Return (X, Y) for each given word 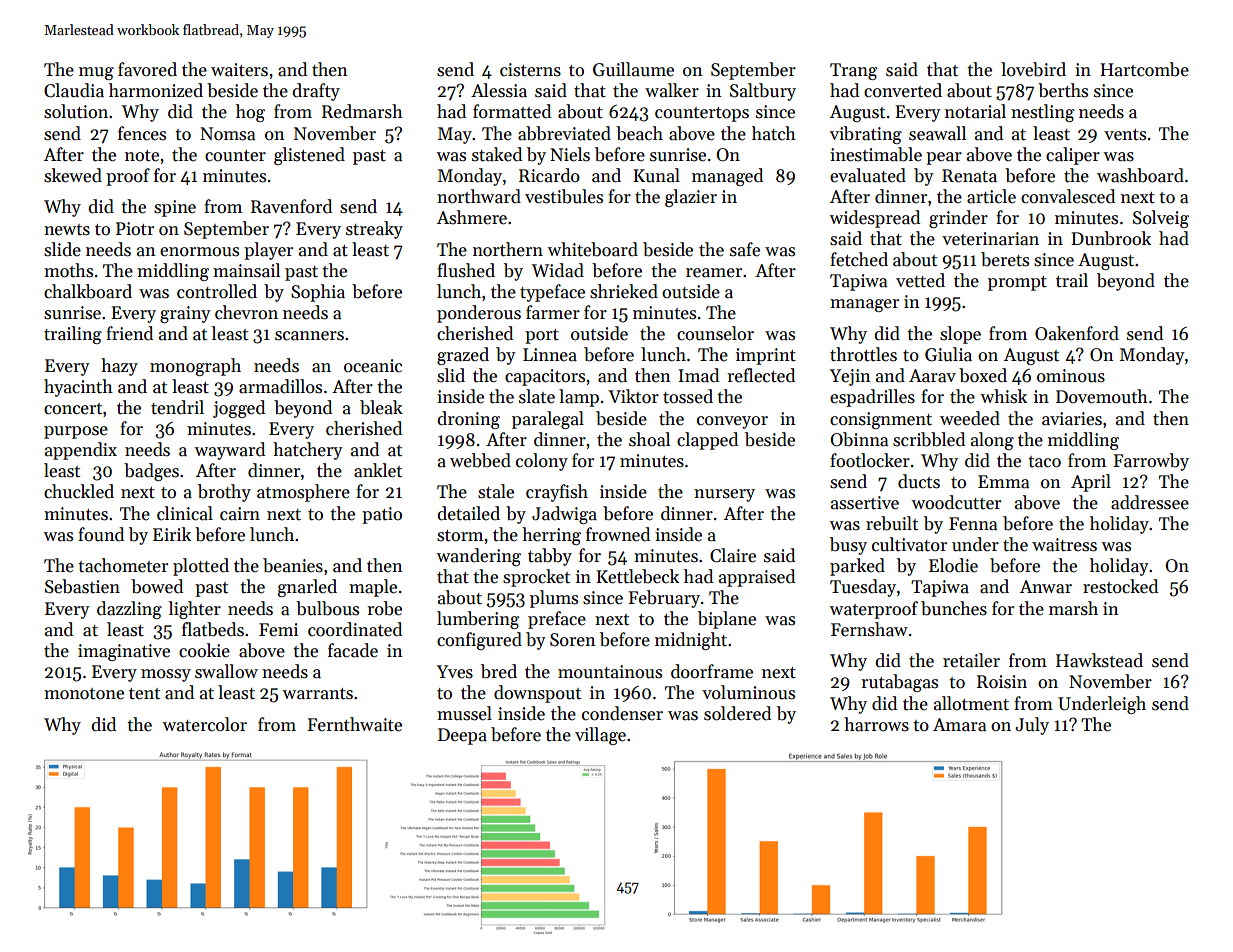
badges (151, 472)
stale (496, 491)
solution (76, 111)
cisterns (530, 70)
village (600, 736)
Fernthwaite (354, 724)
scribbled (929, 439)
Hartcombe (1144, 69)
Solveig (1161, 219)
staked (497, 154)
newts (67, 230)
